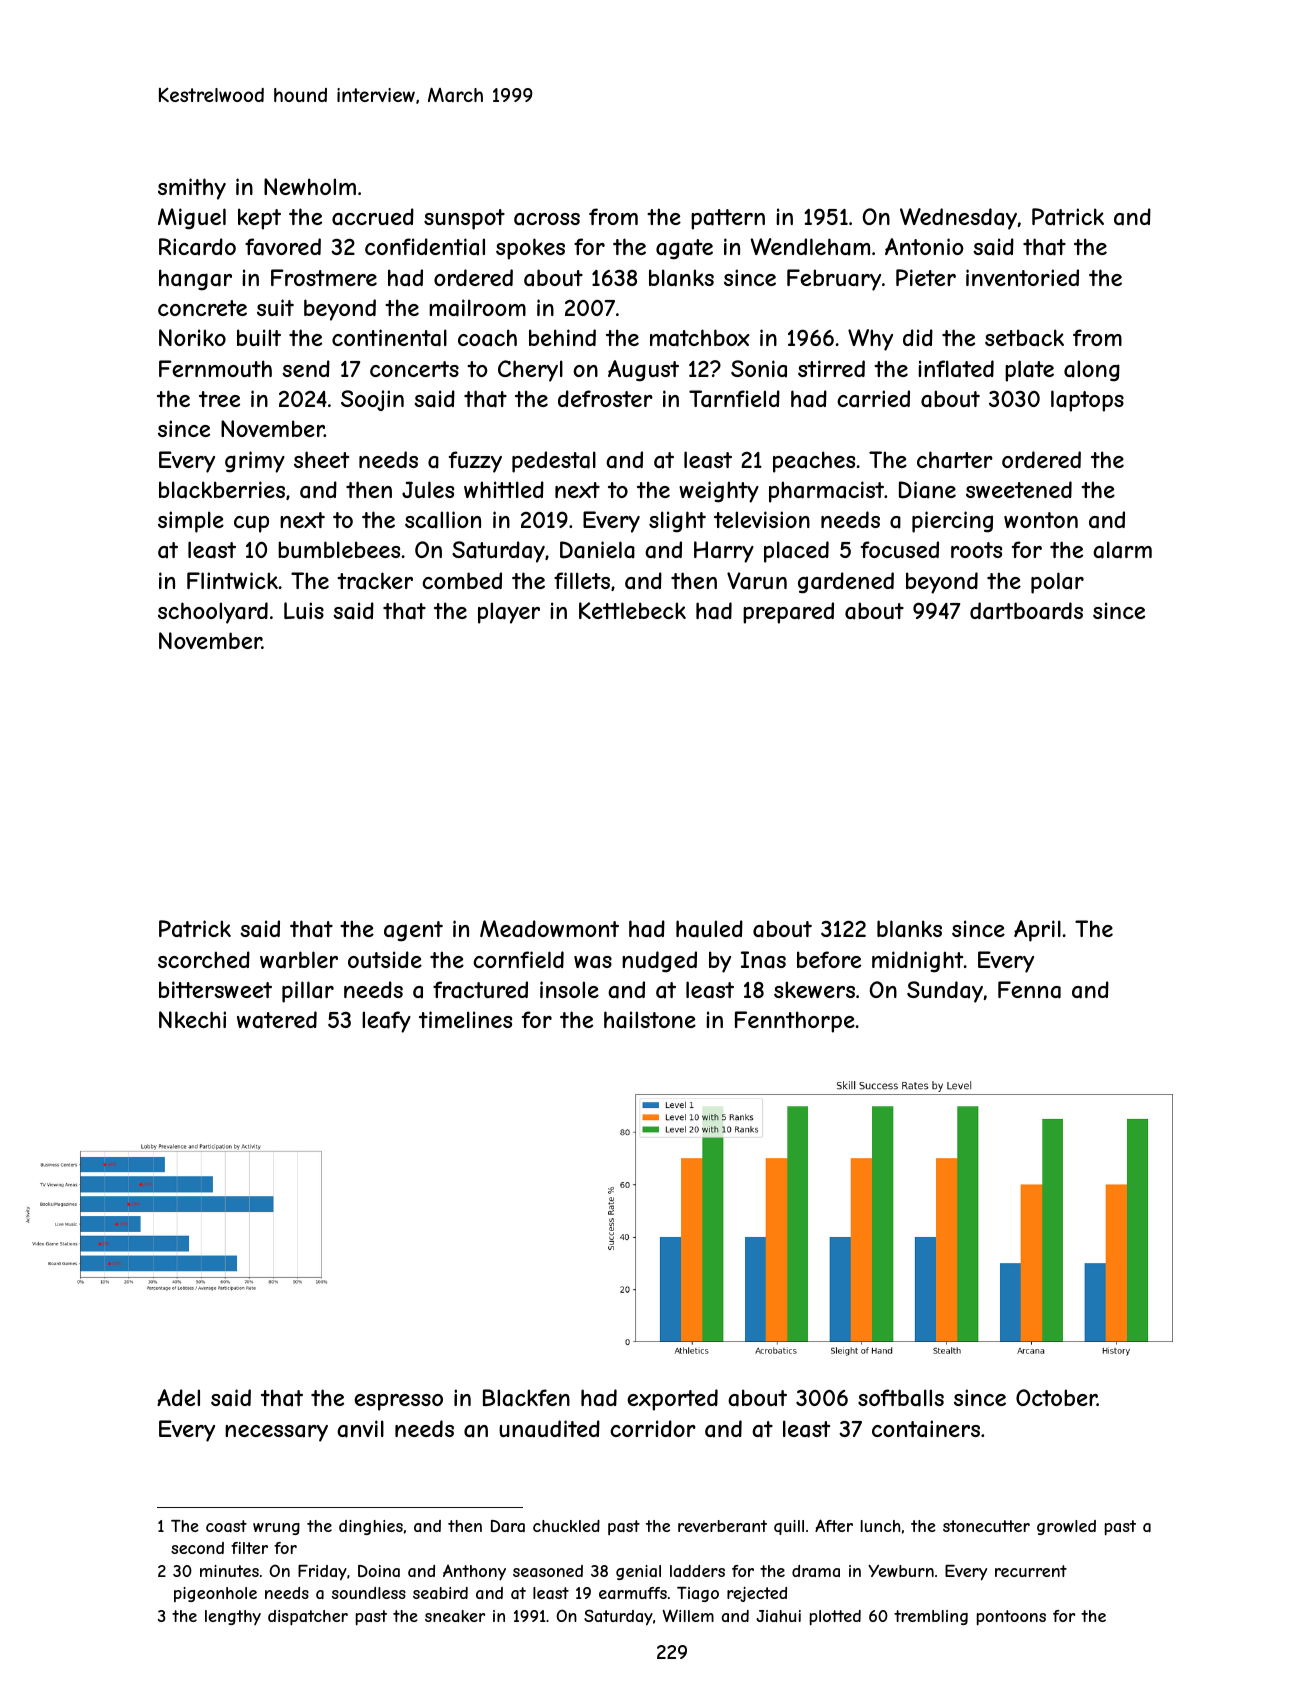 The image size is (1312, 1697). Describe the element at coordinates (901, 1398) in the image. I see `softballs` at that location.
